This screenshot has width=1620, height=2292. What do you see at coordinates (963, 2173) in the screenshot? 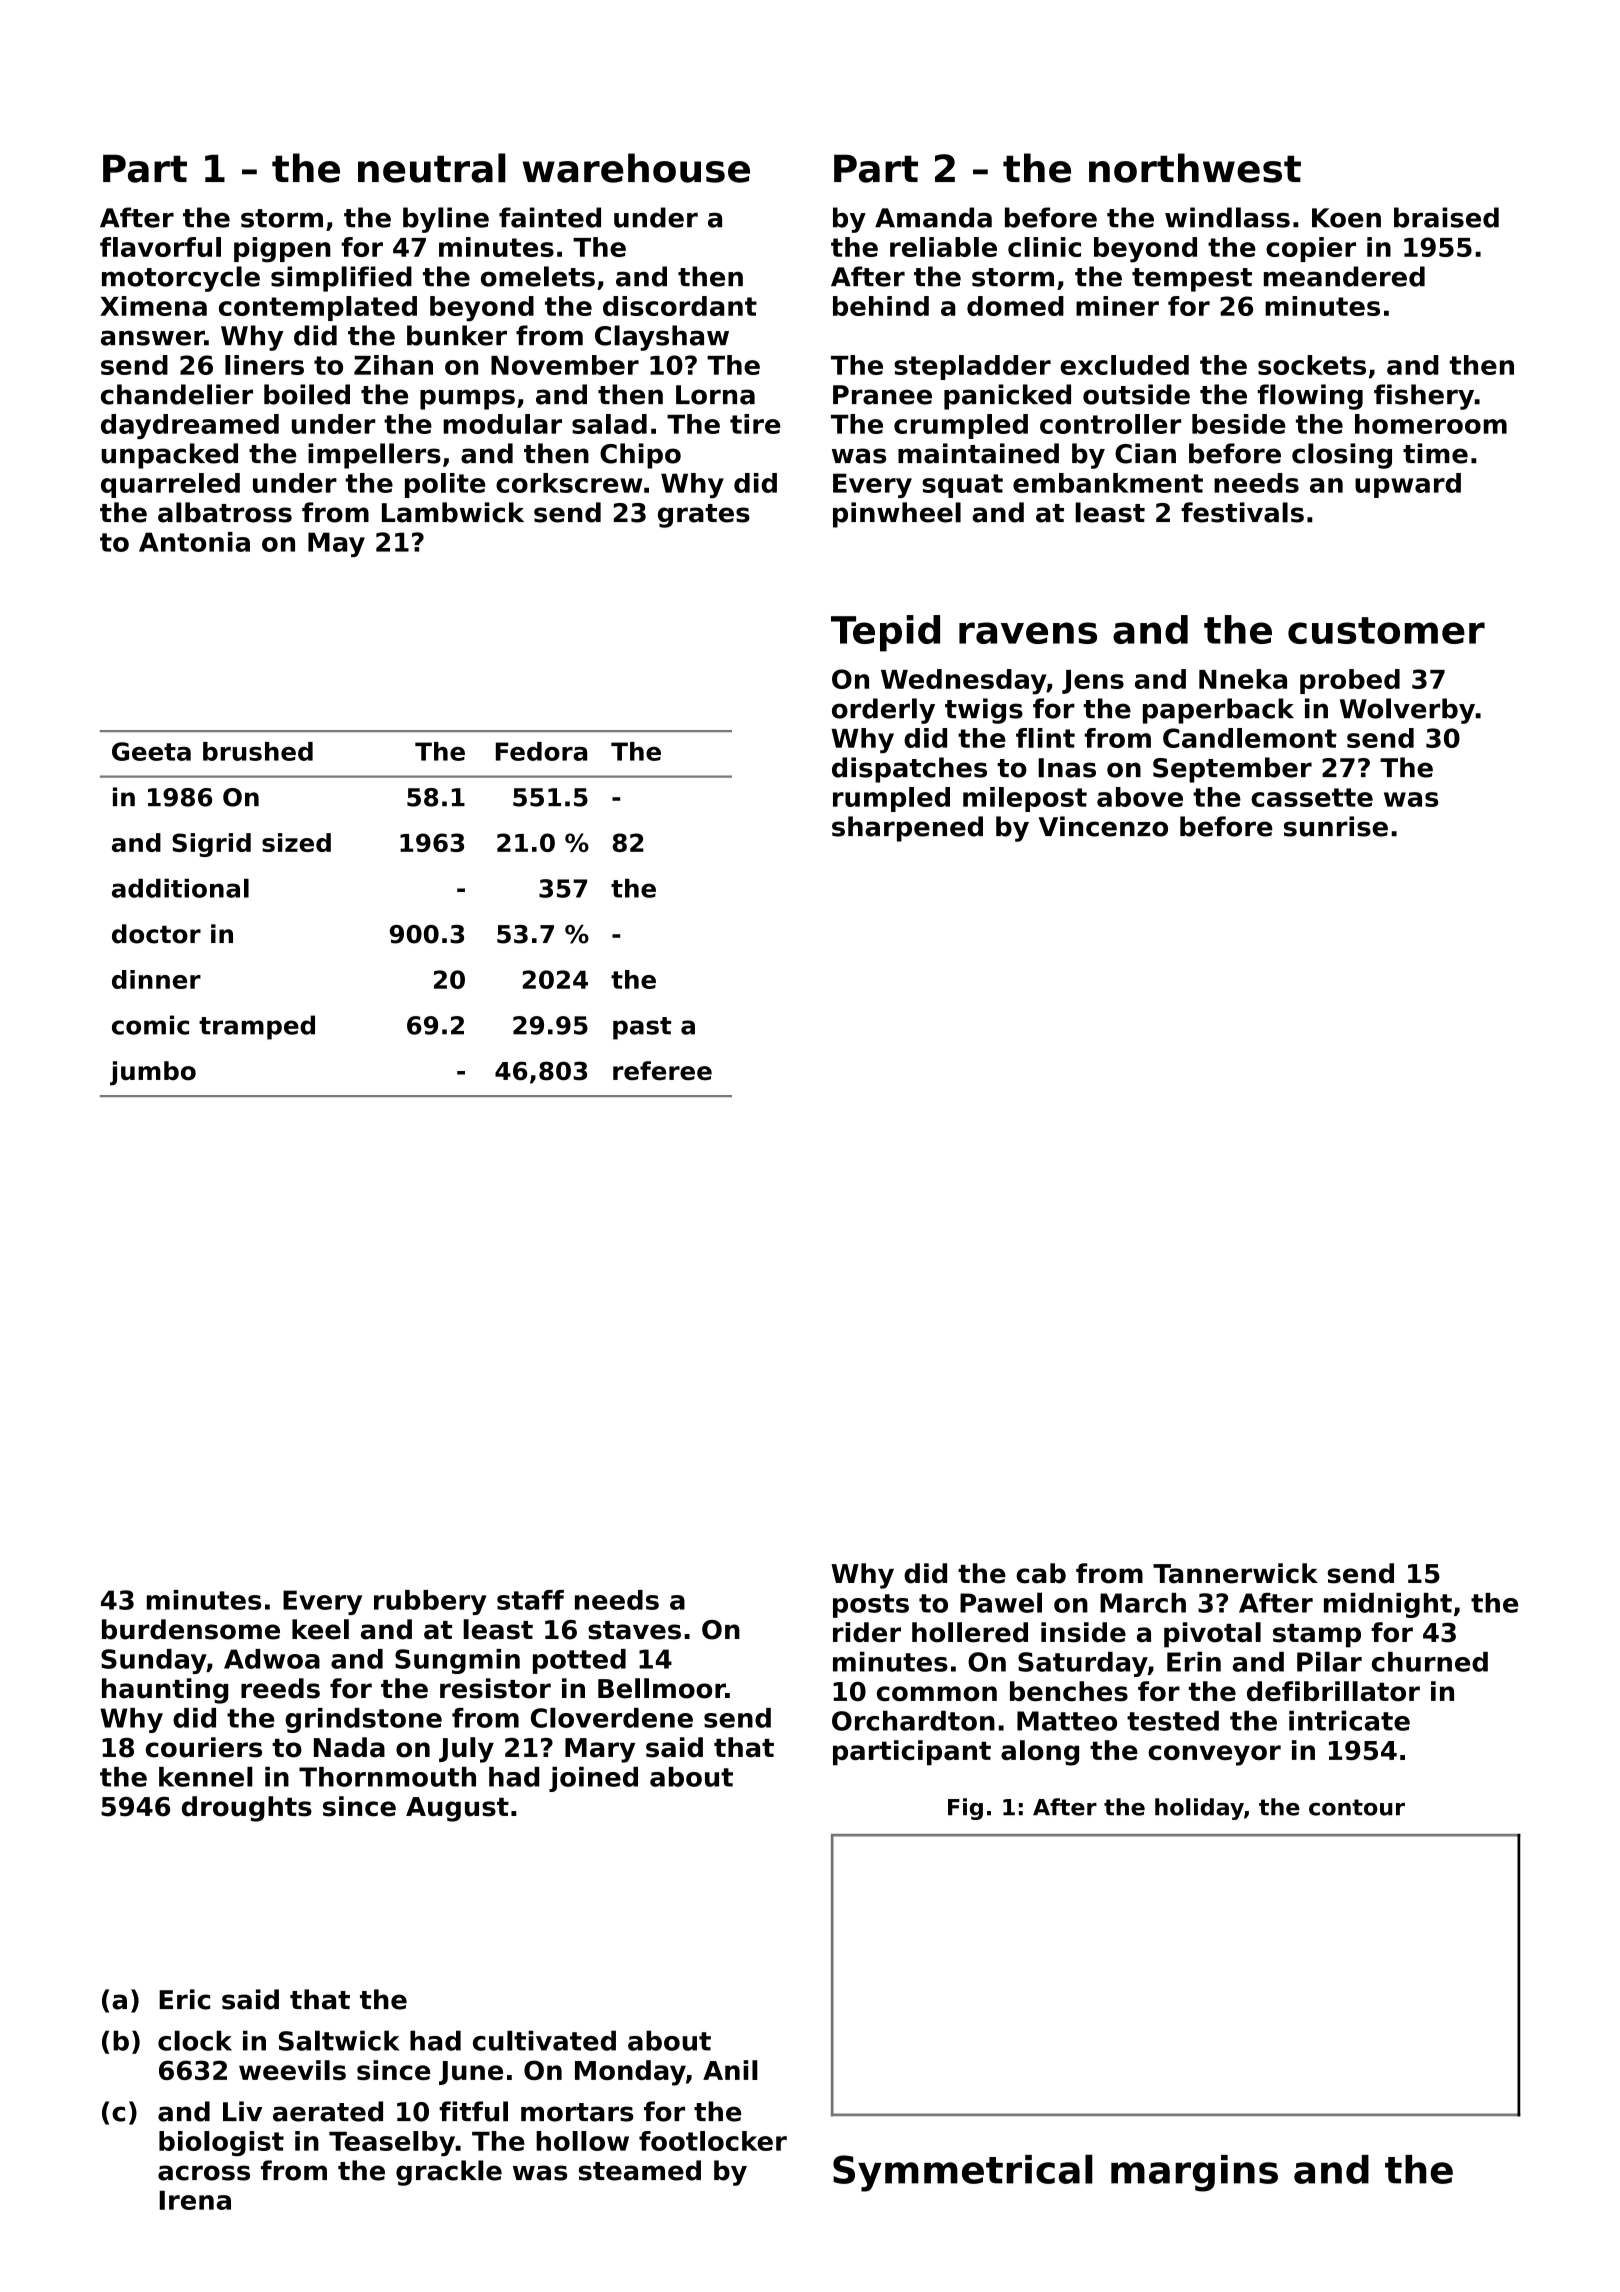
I see `Symmetrical` at bounding box center [963, 2173].
